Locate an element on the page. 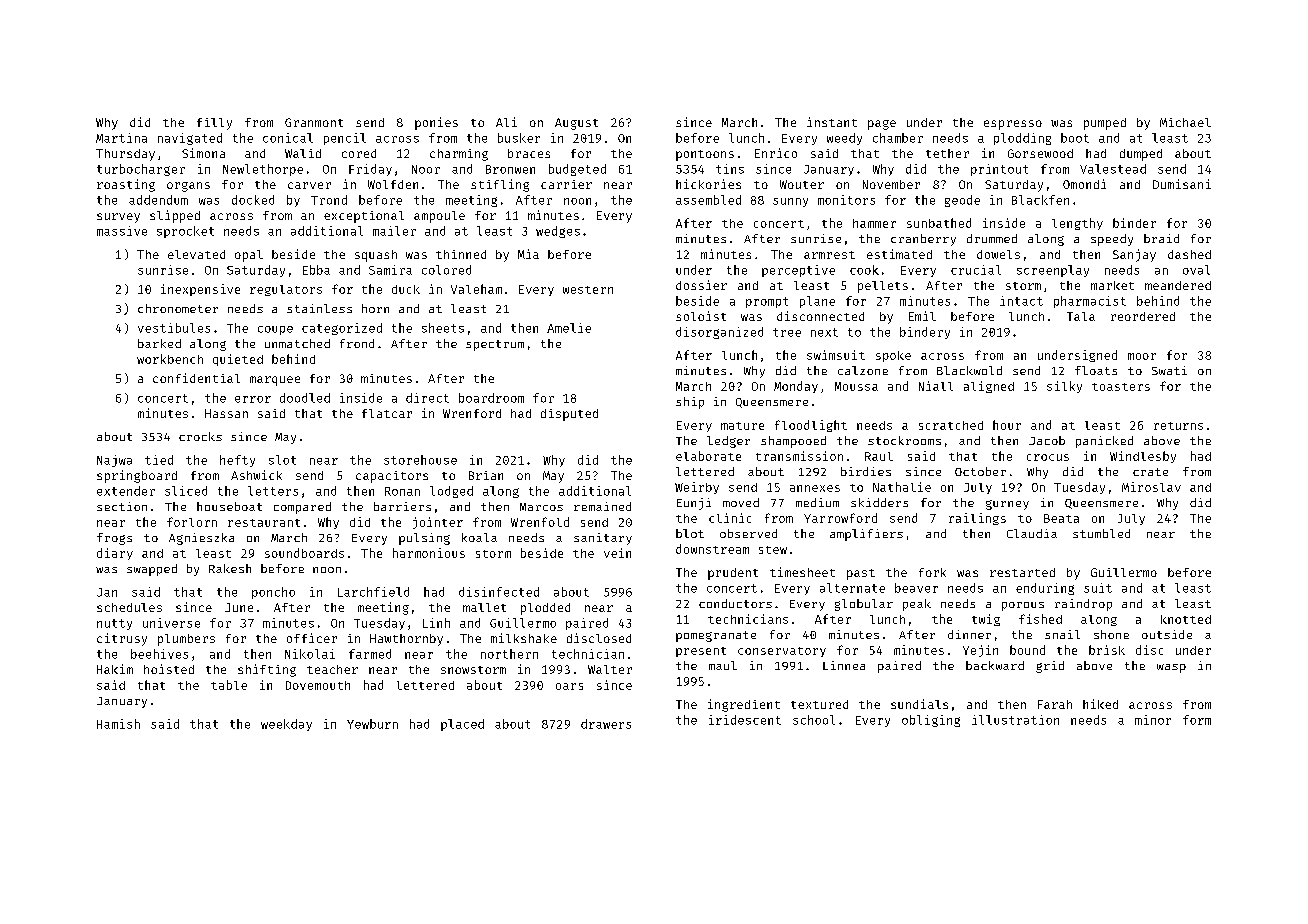 This image has width=1308, height=924. Martina is located at coordinates (121, 138).
